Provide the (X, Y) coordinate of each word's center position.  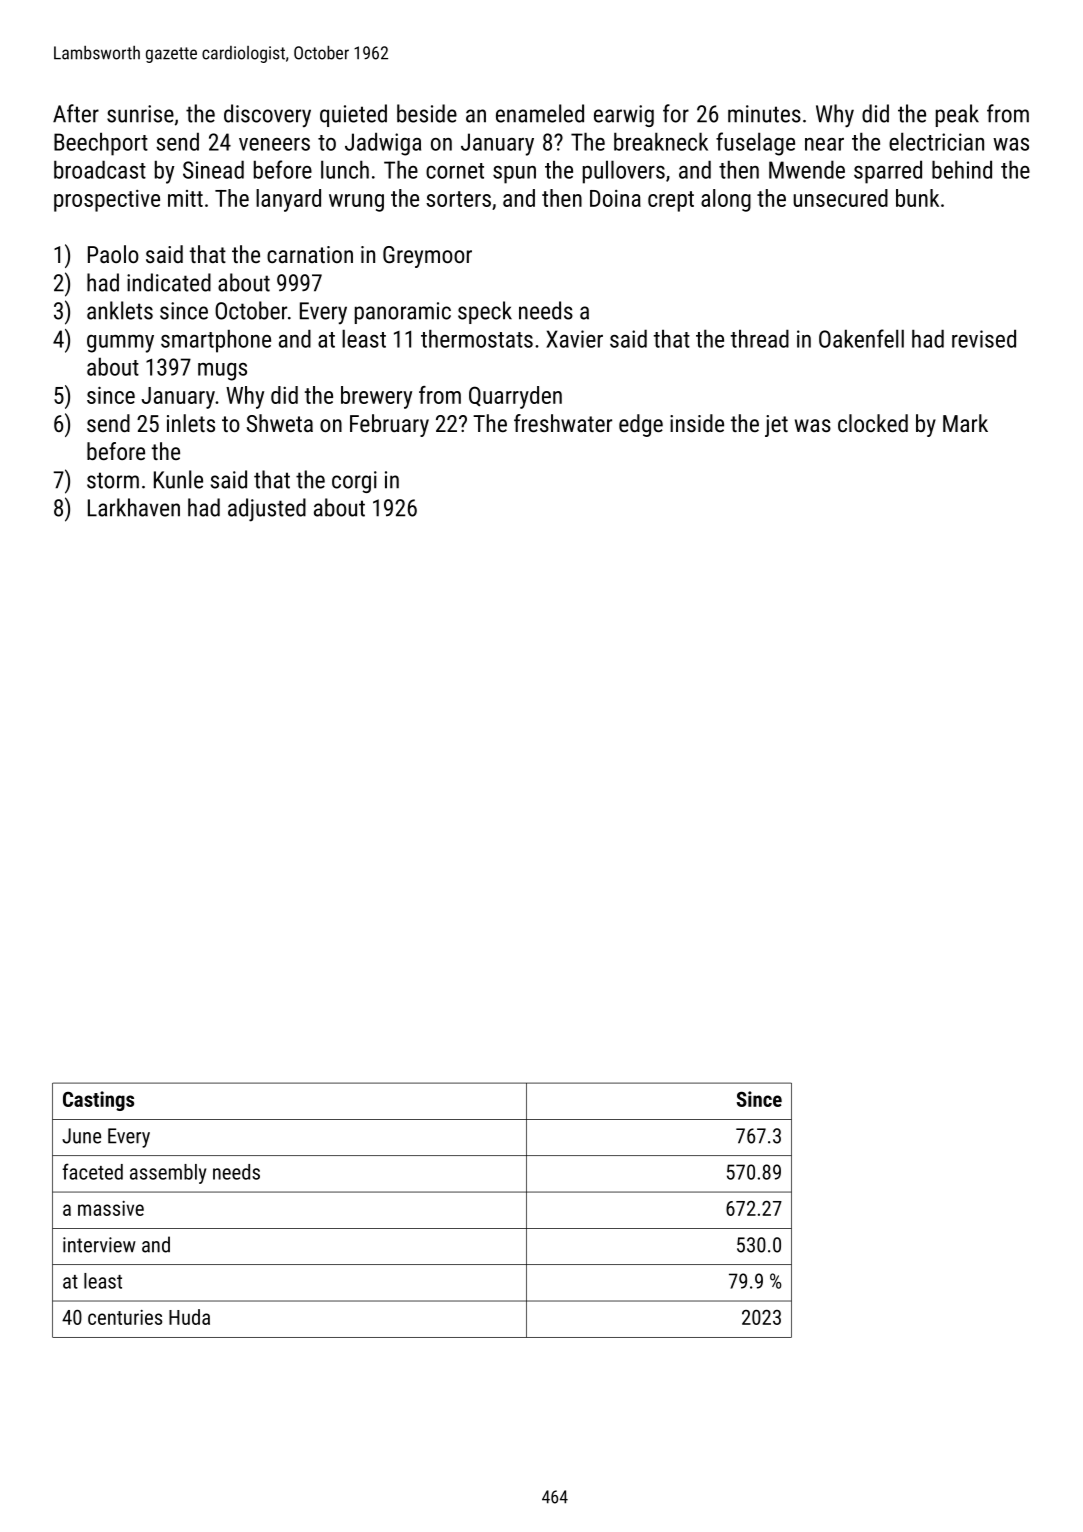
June (81, 1136)
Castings (98, 1101)
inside (697, 423)
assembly (168, 1174)
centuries (125, 1317)
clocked (873, 423)
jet (776, 426)
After (76, 113)
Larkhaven (134, 507)
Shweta (280, 423)
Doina (615, 198)
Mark (965, 423)
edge (641, 425)
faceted (92, 1171)
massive (111, 1208)
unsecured (840, 198)
